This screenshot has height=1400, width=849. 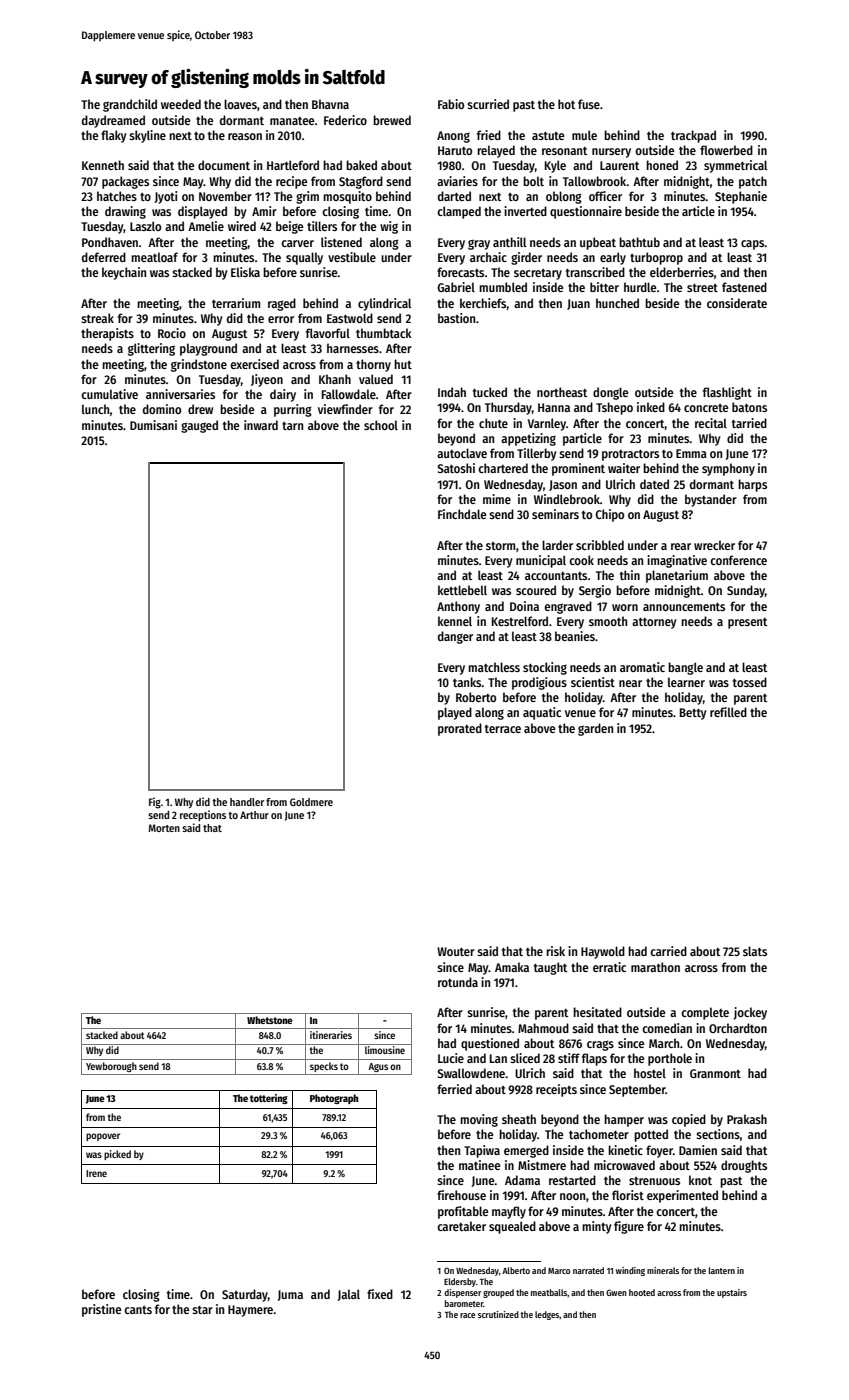 I want to click on tossed, so click(x=750, y=682).
